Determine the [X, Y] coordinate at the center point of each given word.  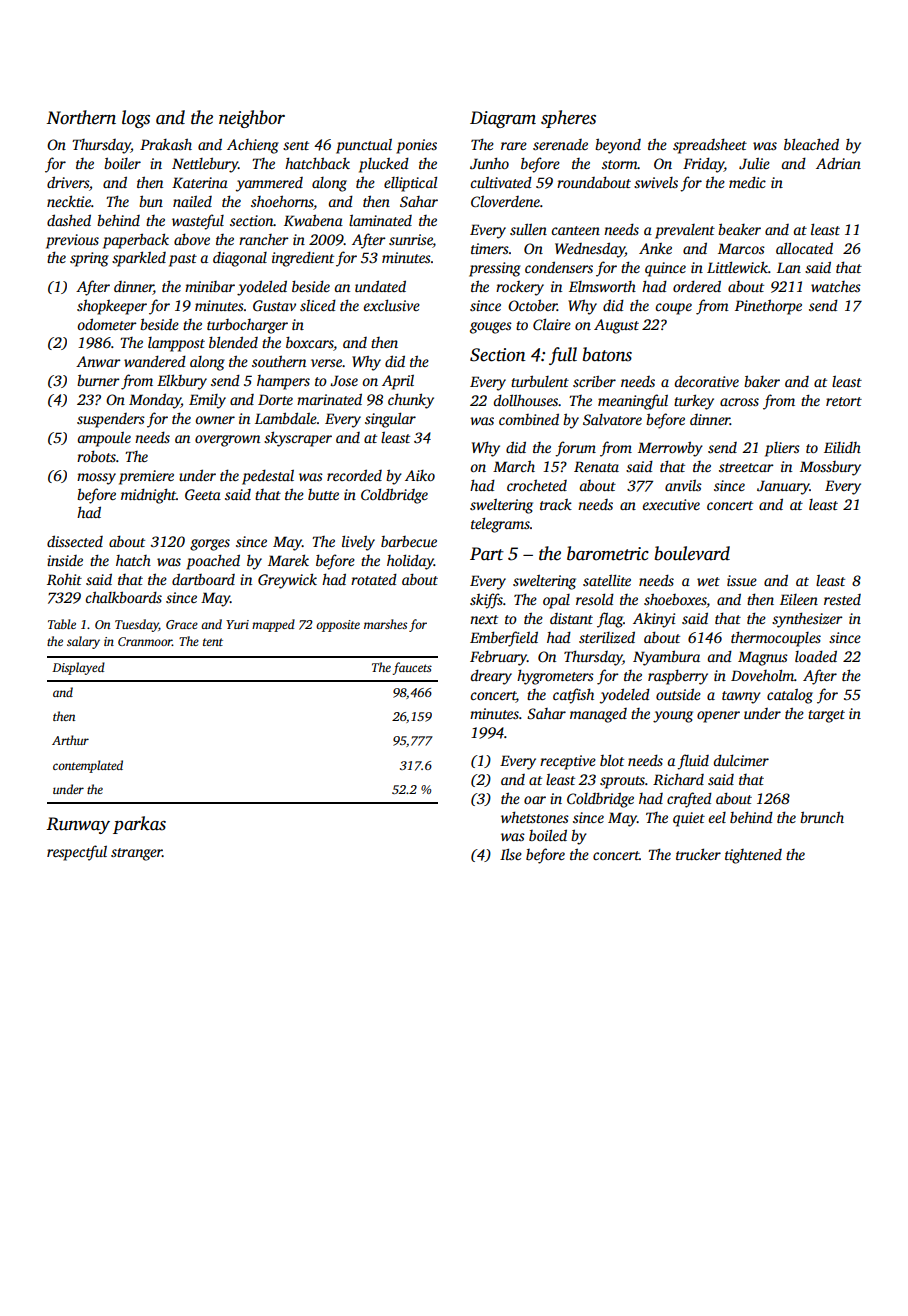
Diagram [503, 119]
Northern [81, 117]
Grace [182, 624]
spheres [568, 119]
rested [842, 599]
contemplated [88, 766]
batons [607, 354]
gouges [491, 328]
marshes [385, 624]
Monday [155, 401]
